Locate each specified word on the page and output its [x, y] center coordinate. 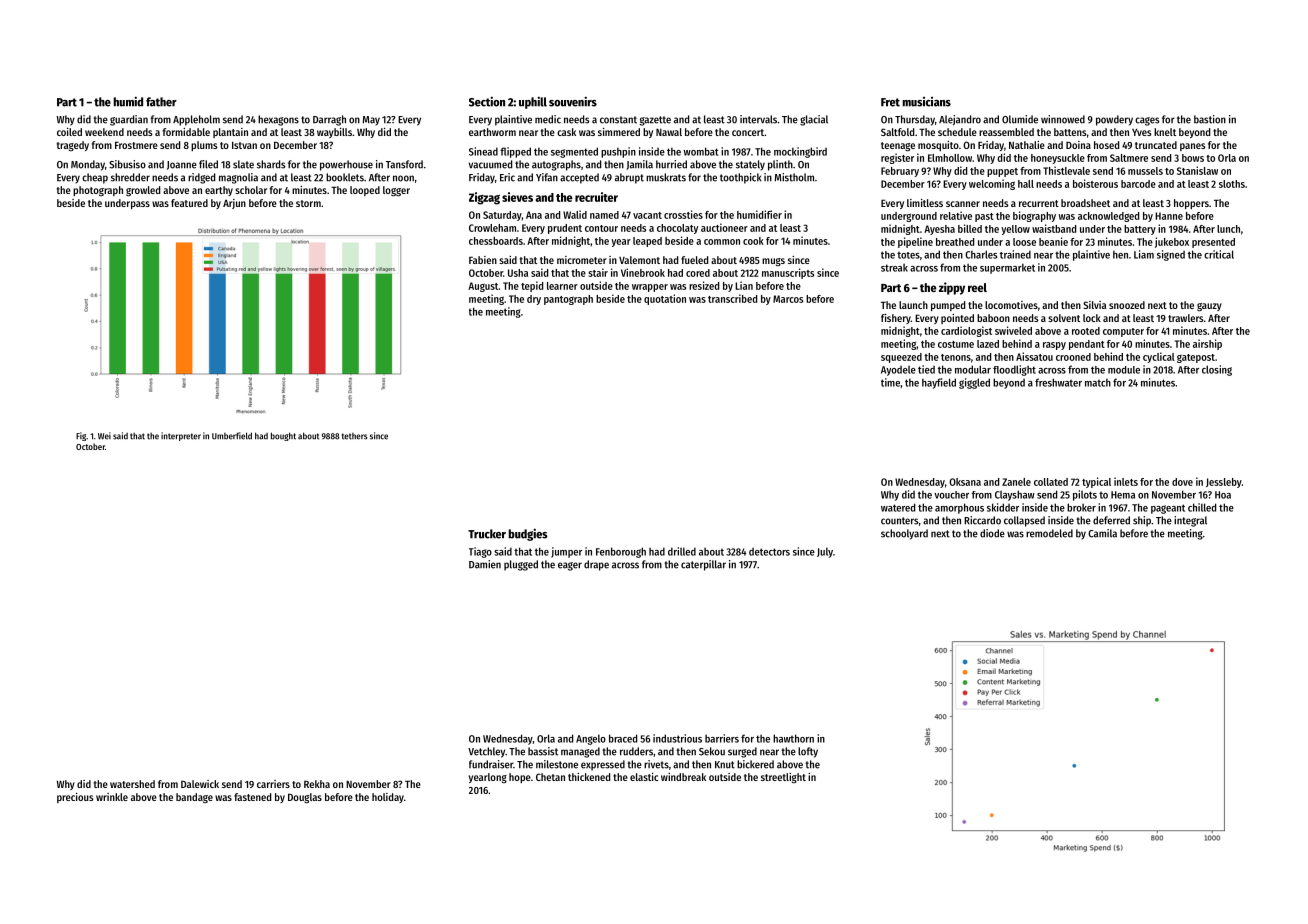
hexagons [278, 120]
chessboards [496, 241]
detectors [769, 552]
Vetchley [486, 752]
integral [1190, 521]
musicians [926, 102]
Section [487, 101]
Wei [104, 436]
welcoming [992, 184]
